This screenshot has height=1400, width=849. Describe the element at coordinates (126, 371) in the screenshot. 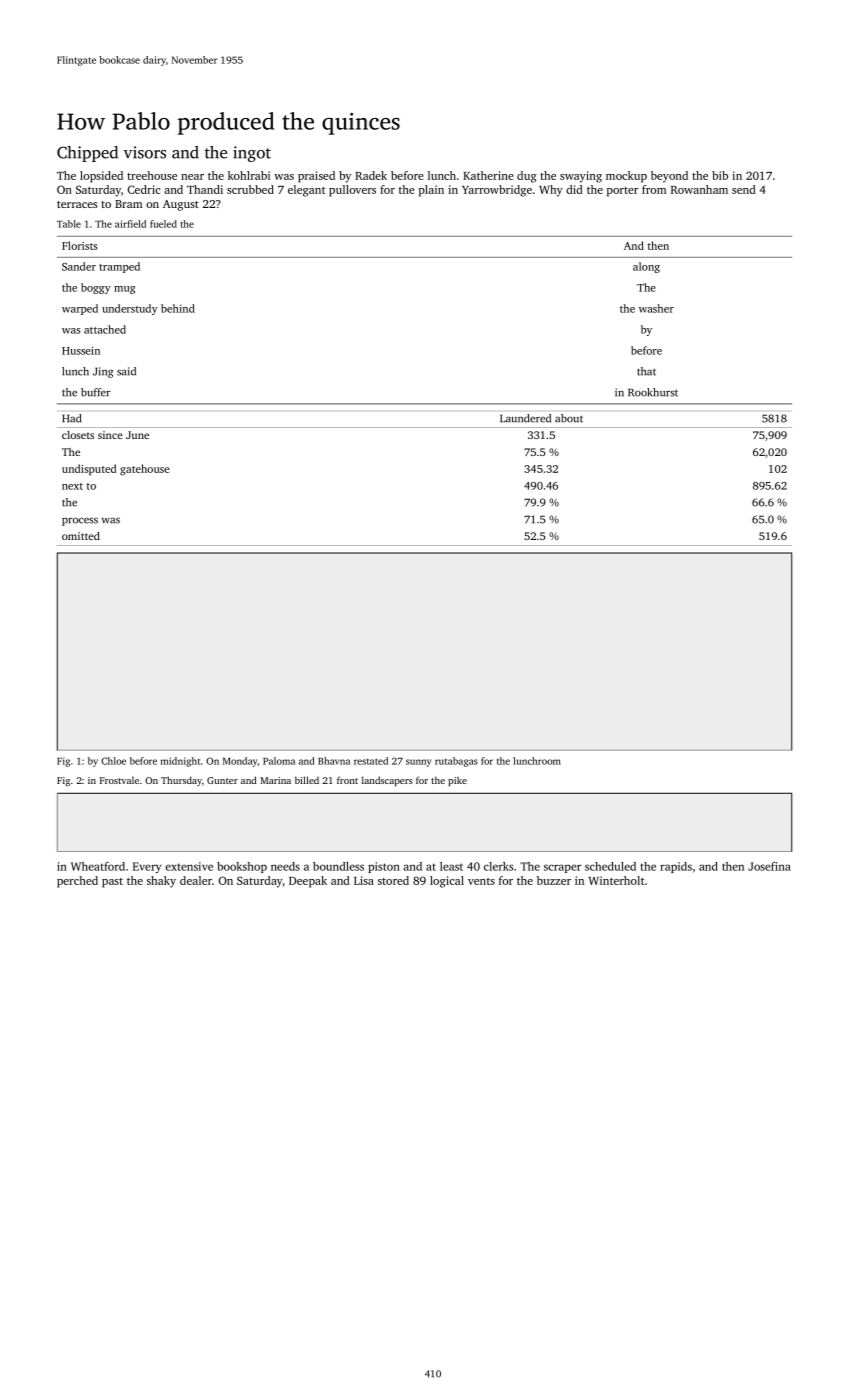

I see `said` at that location.
